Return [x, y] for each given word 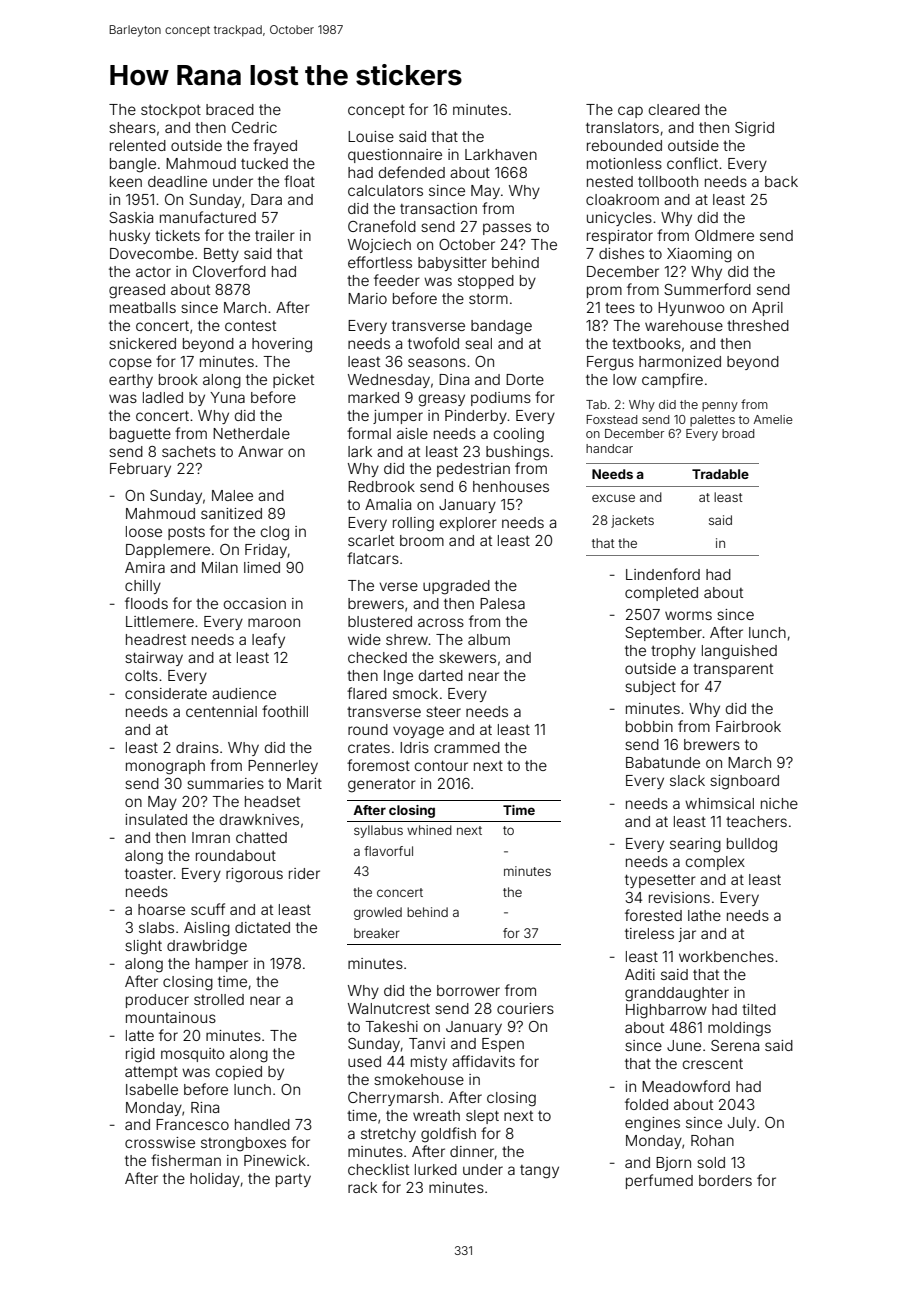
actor [153, 272]
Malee [232, 495]
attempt [151, 1073]
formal [369, 433]
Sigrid [754, 129]
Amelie [773, 419]
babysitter [452, 264]
